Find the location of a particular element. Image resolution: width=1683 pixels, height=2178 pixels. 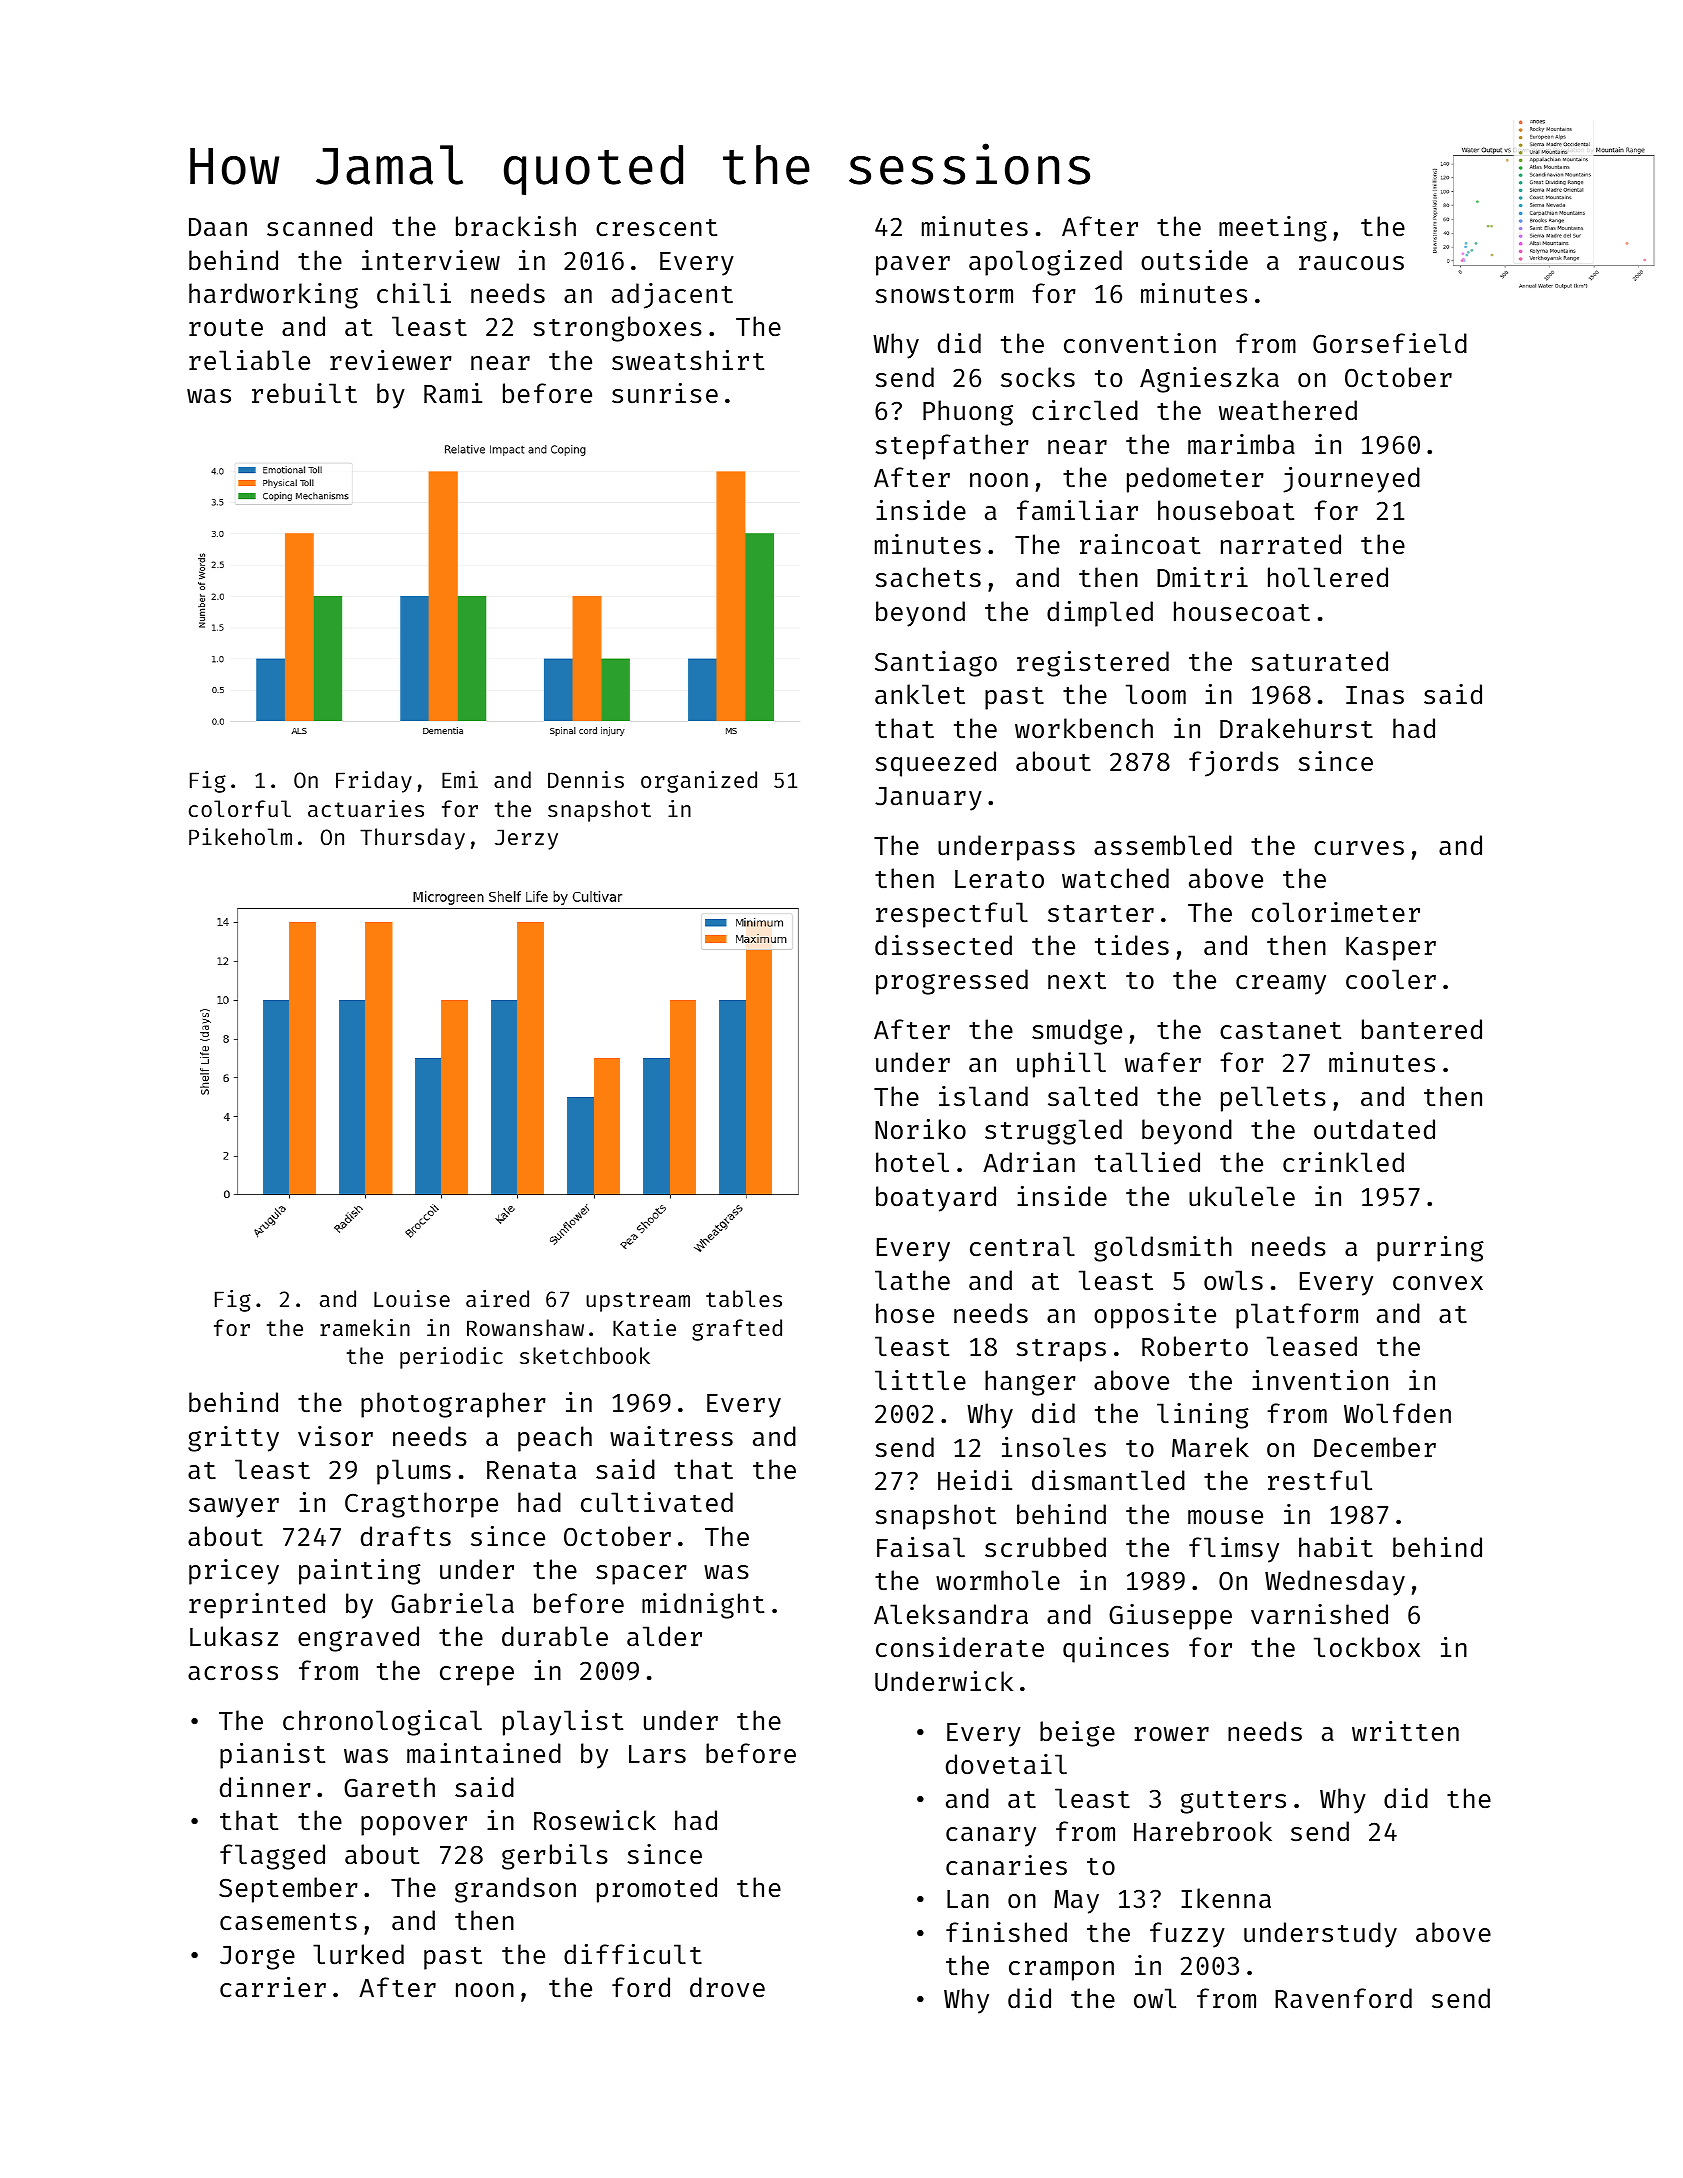

casements is located at coordinates (288, 1922).
